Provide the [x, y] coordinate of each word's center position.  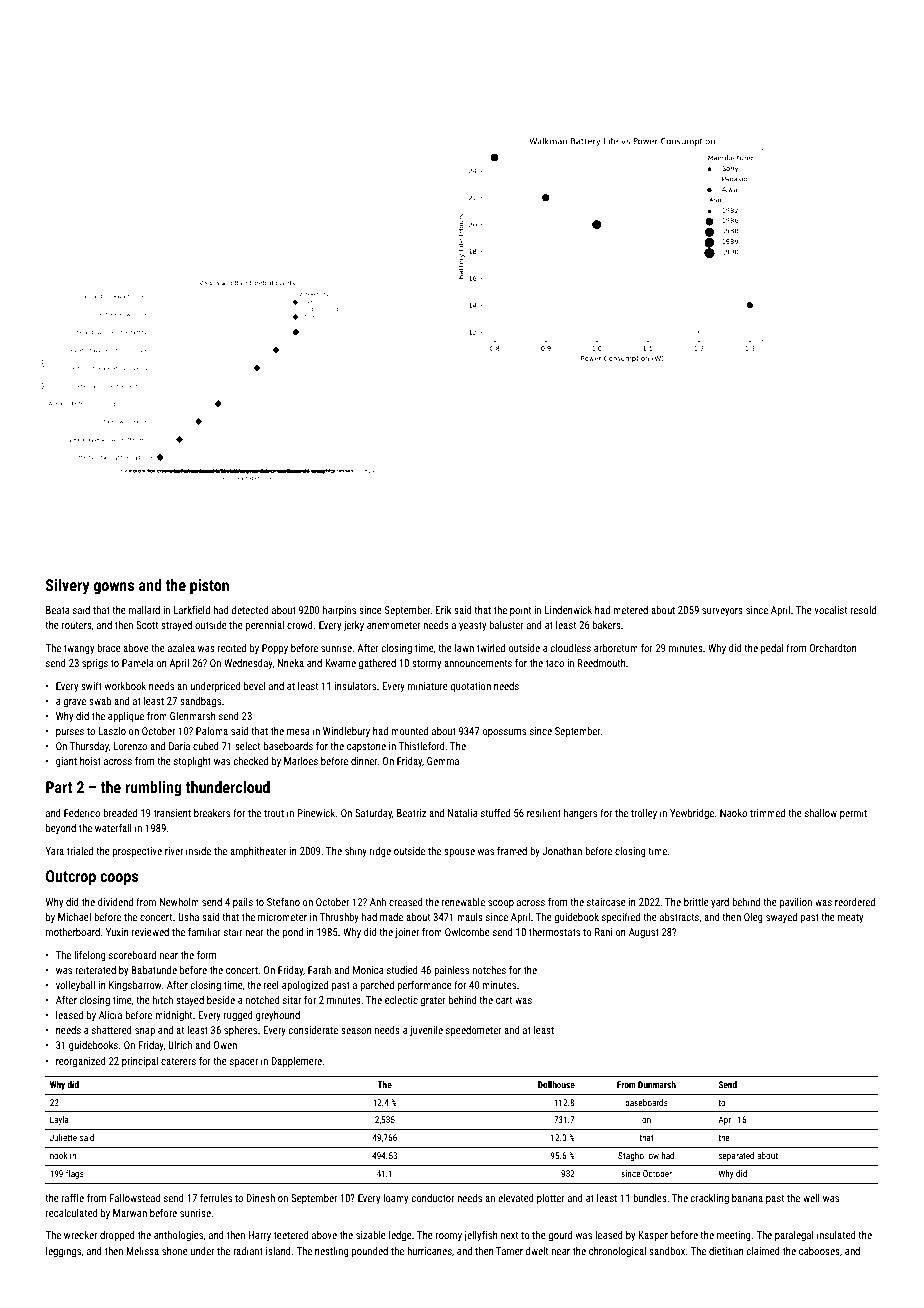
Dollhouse [556, 1084]
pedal [772, 649]
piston [209, 587]
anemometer [394, 625]
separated [736, 1156]
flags [75, 1174]
